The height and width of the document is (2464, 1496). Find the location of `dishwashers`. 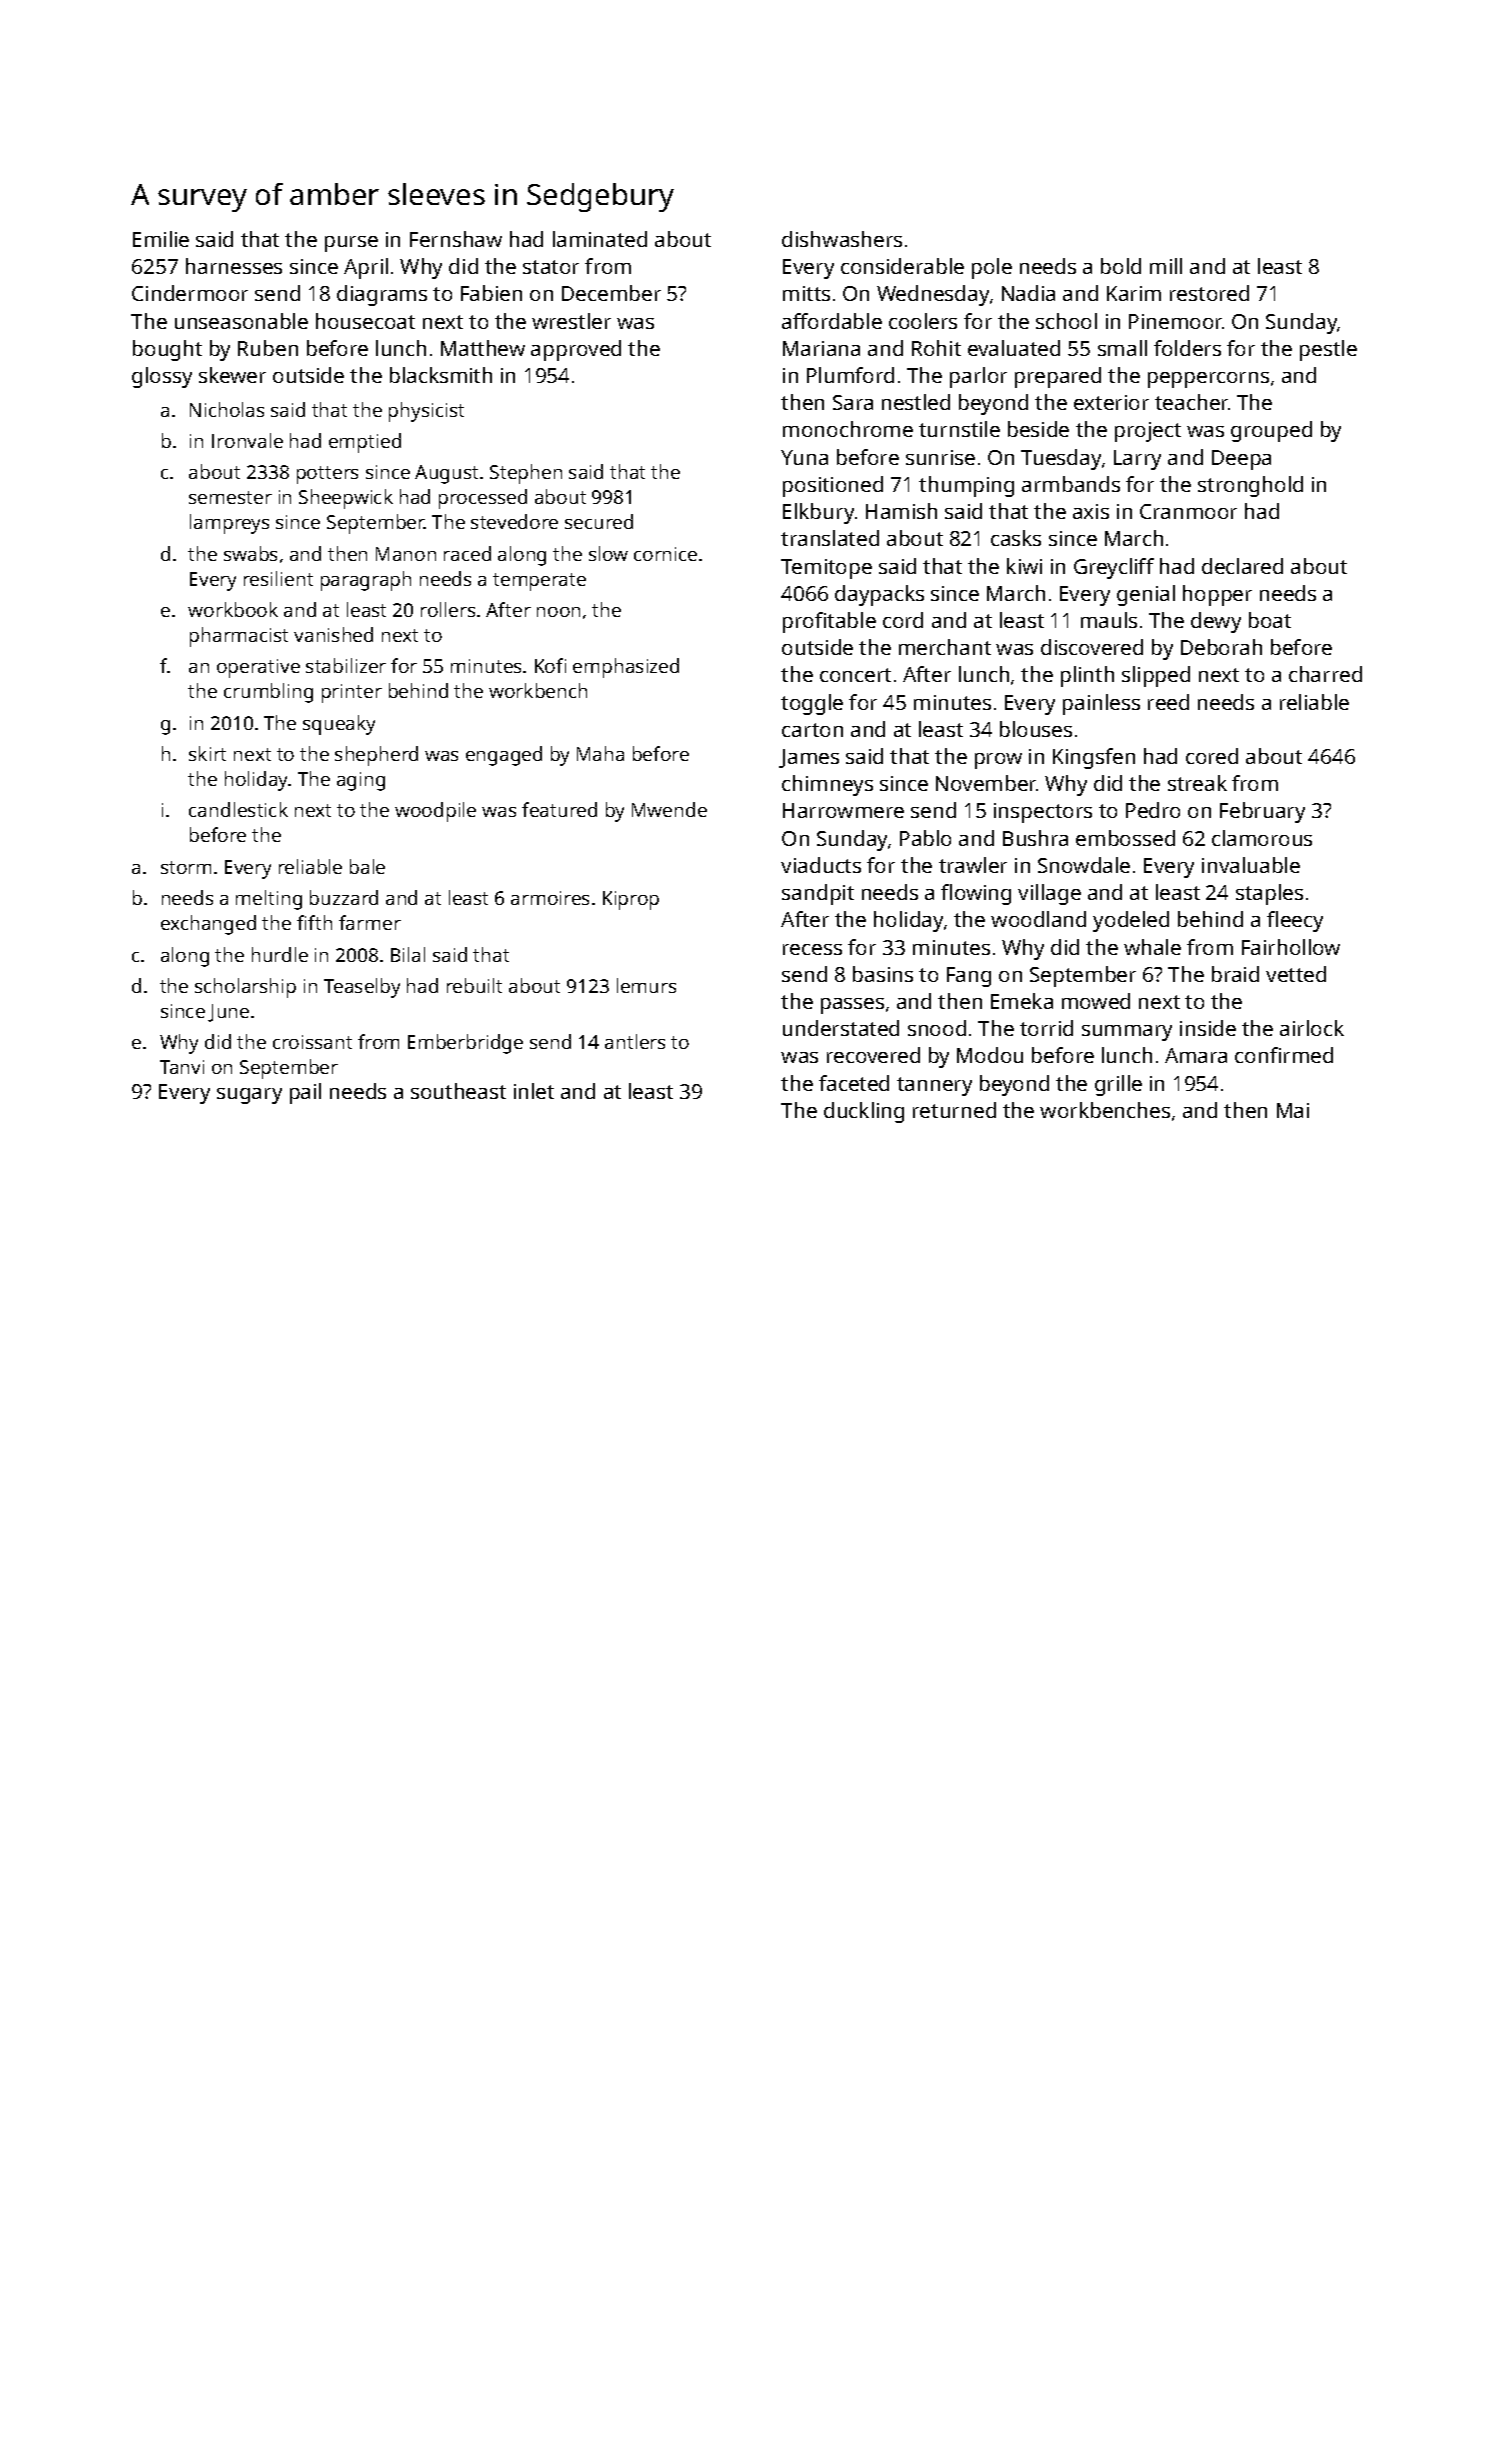

dishwashers is located at coordinates (842, 239).
